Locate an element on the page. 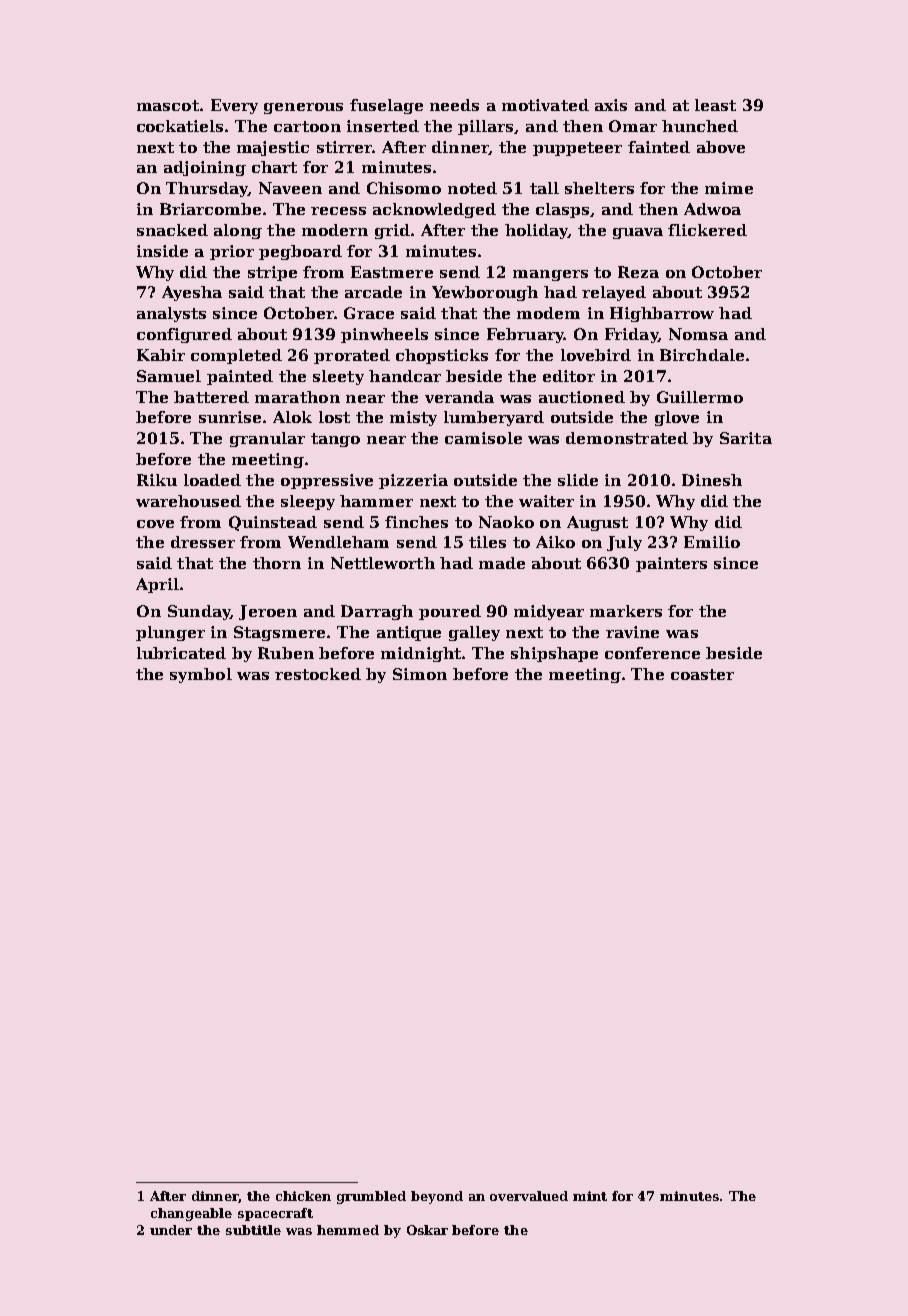 This page has width=908, height=1316. sleepy is located at coordinates (308, 502).
